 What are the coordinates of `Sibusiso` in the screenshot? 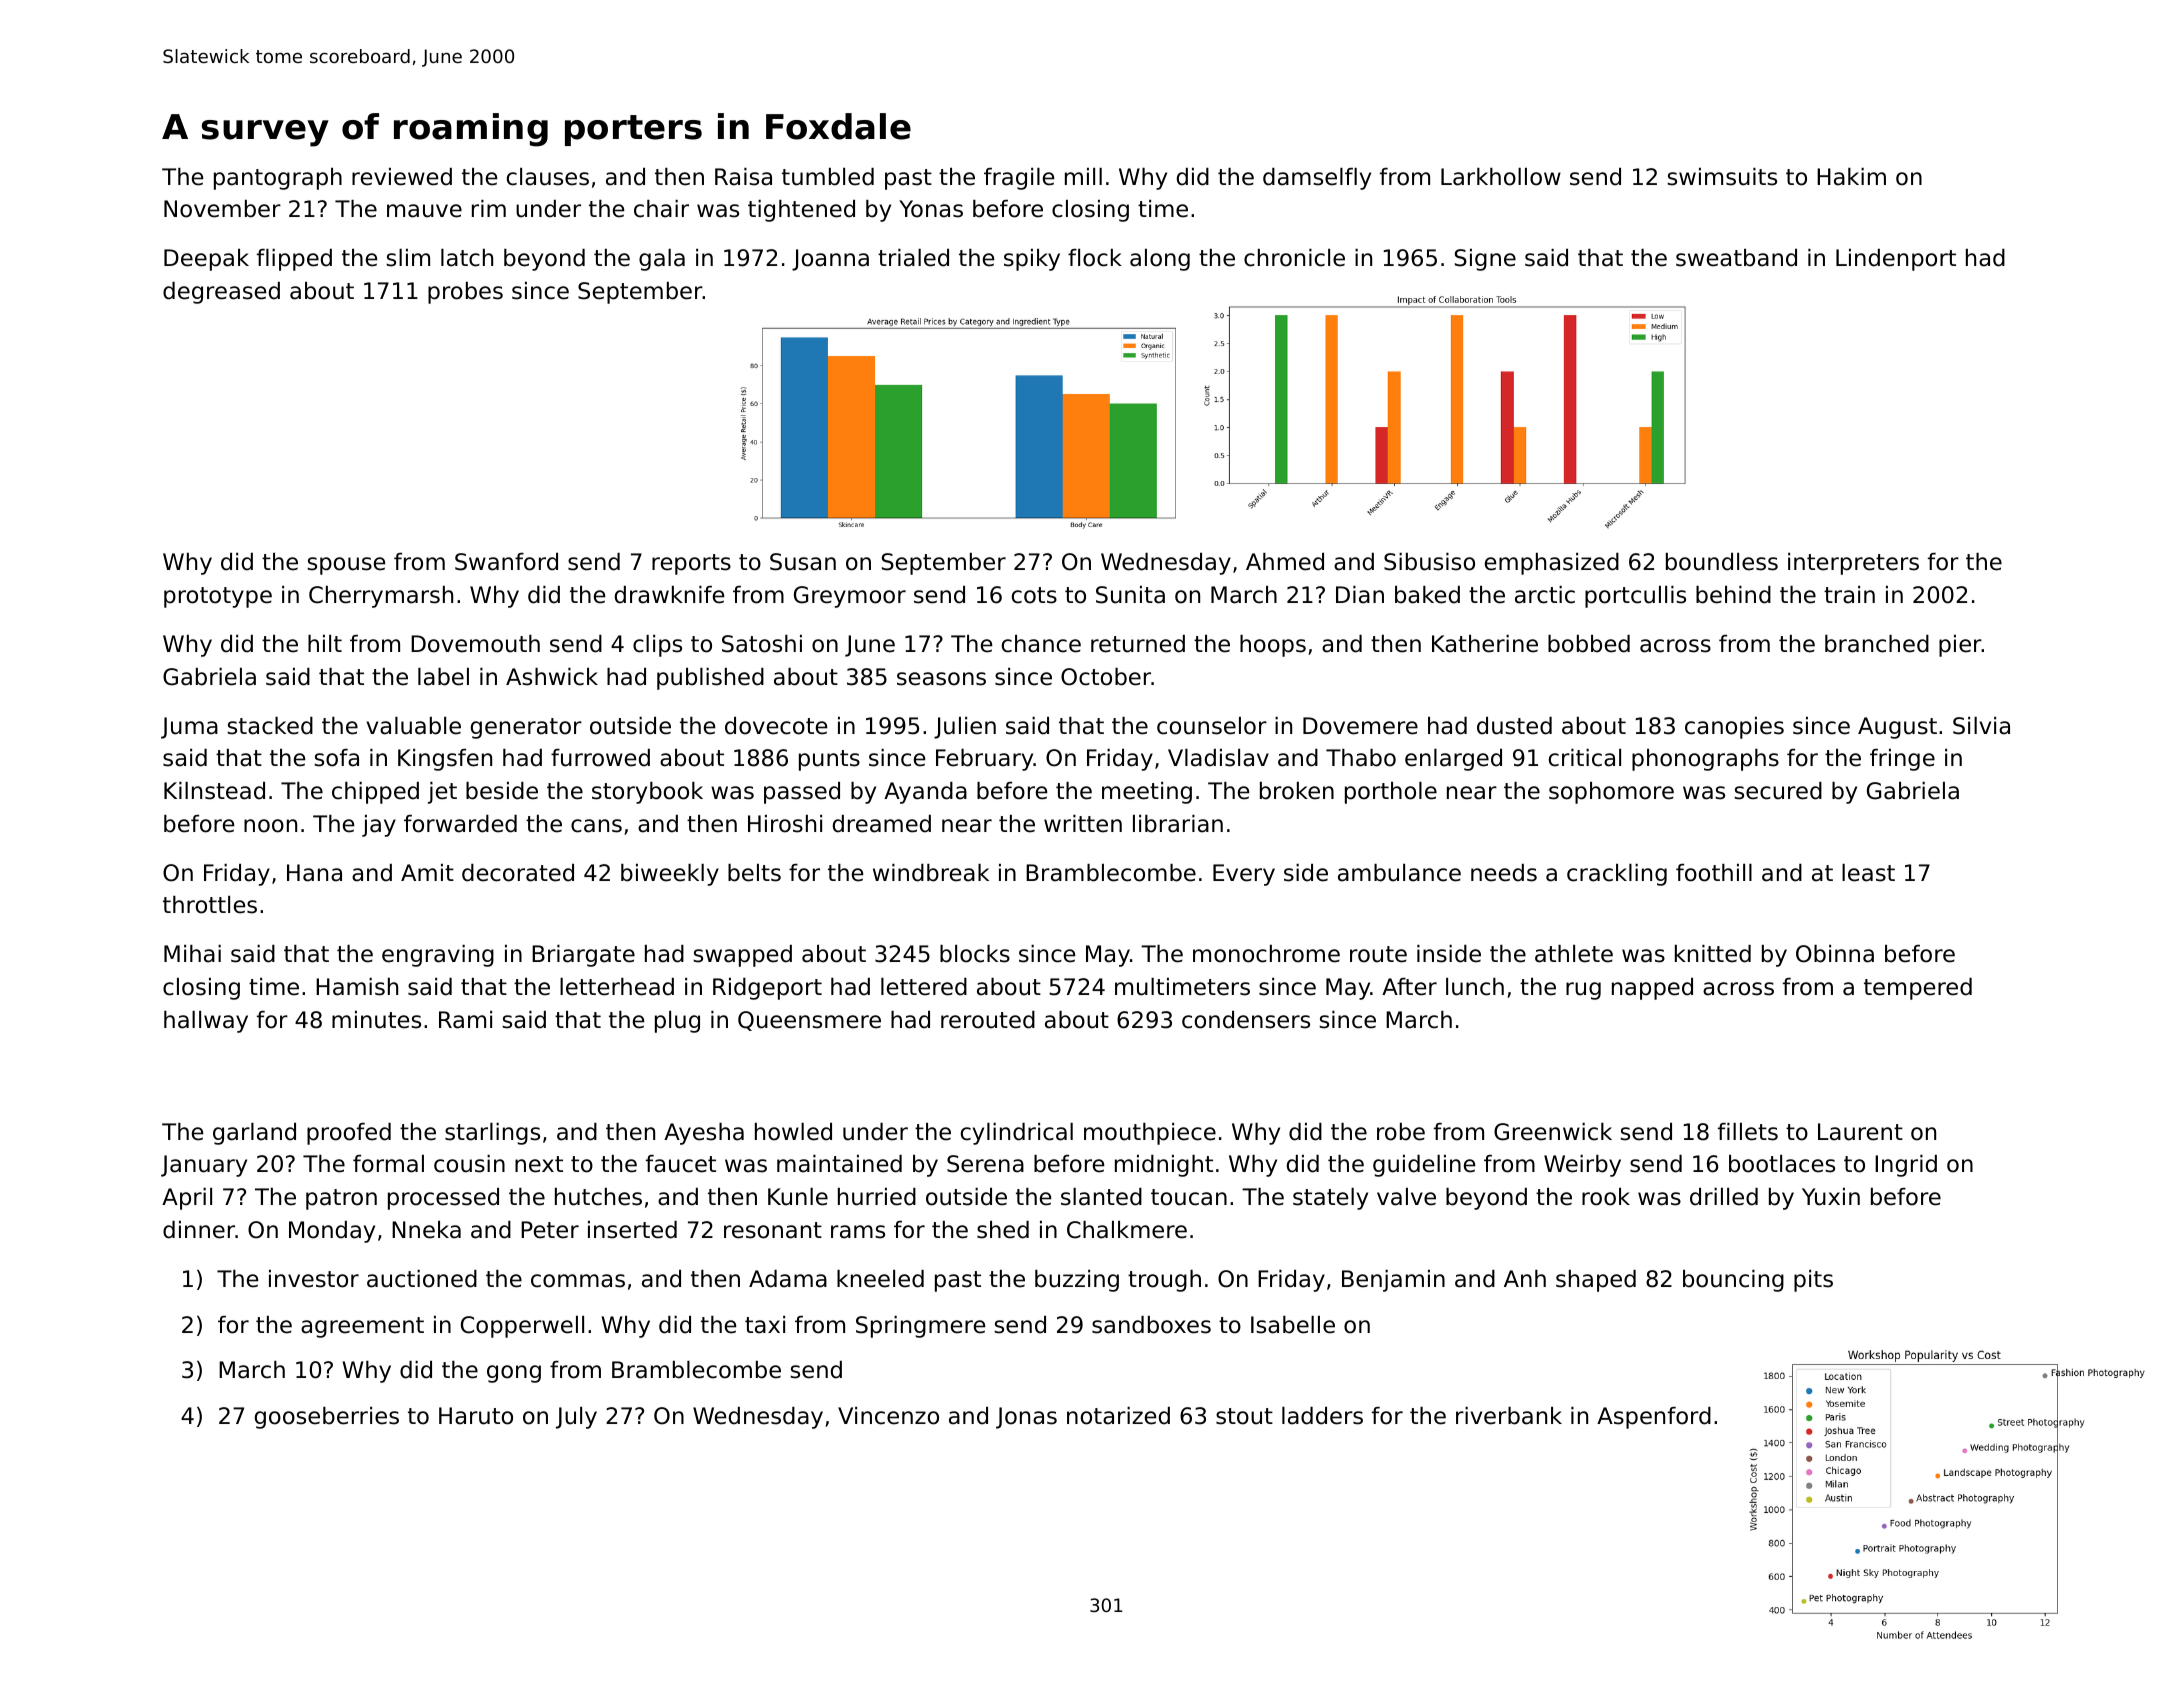 It's located at (1429, 562).
